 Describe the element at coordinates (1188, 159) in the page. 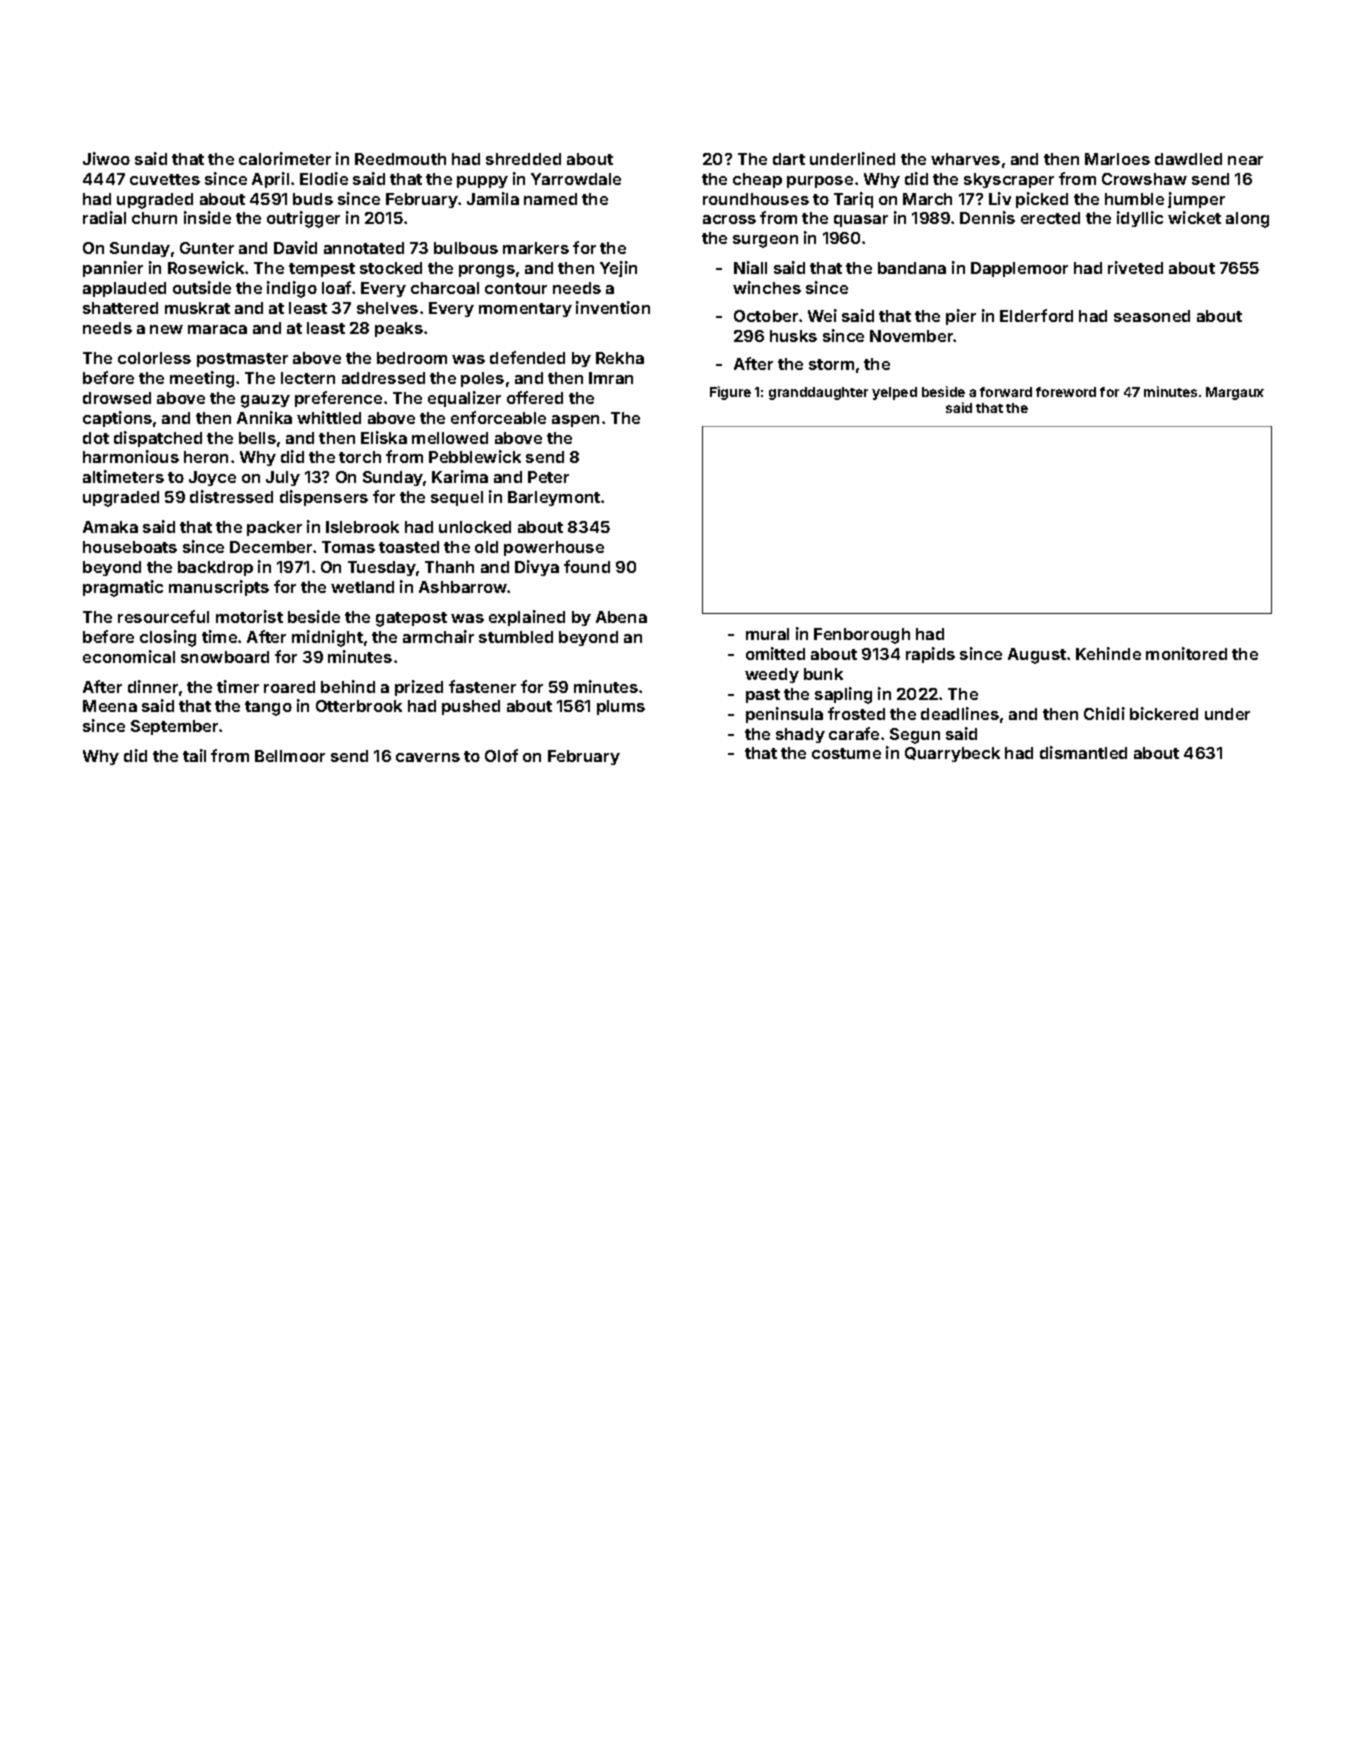

I see `dawdled` at that location.
